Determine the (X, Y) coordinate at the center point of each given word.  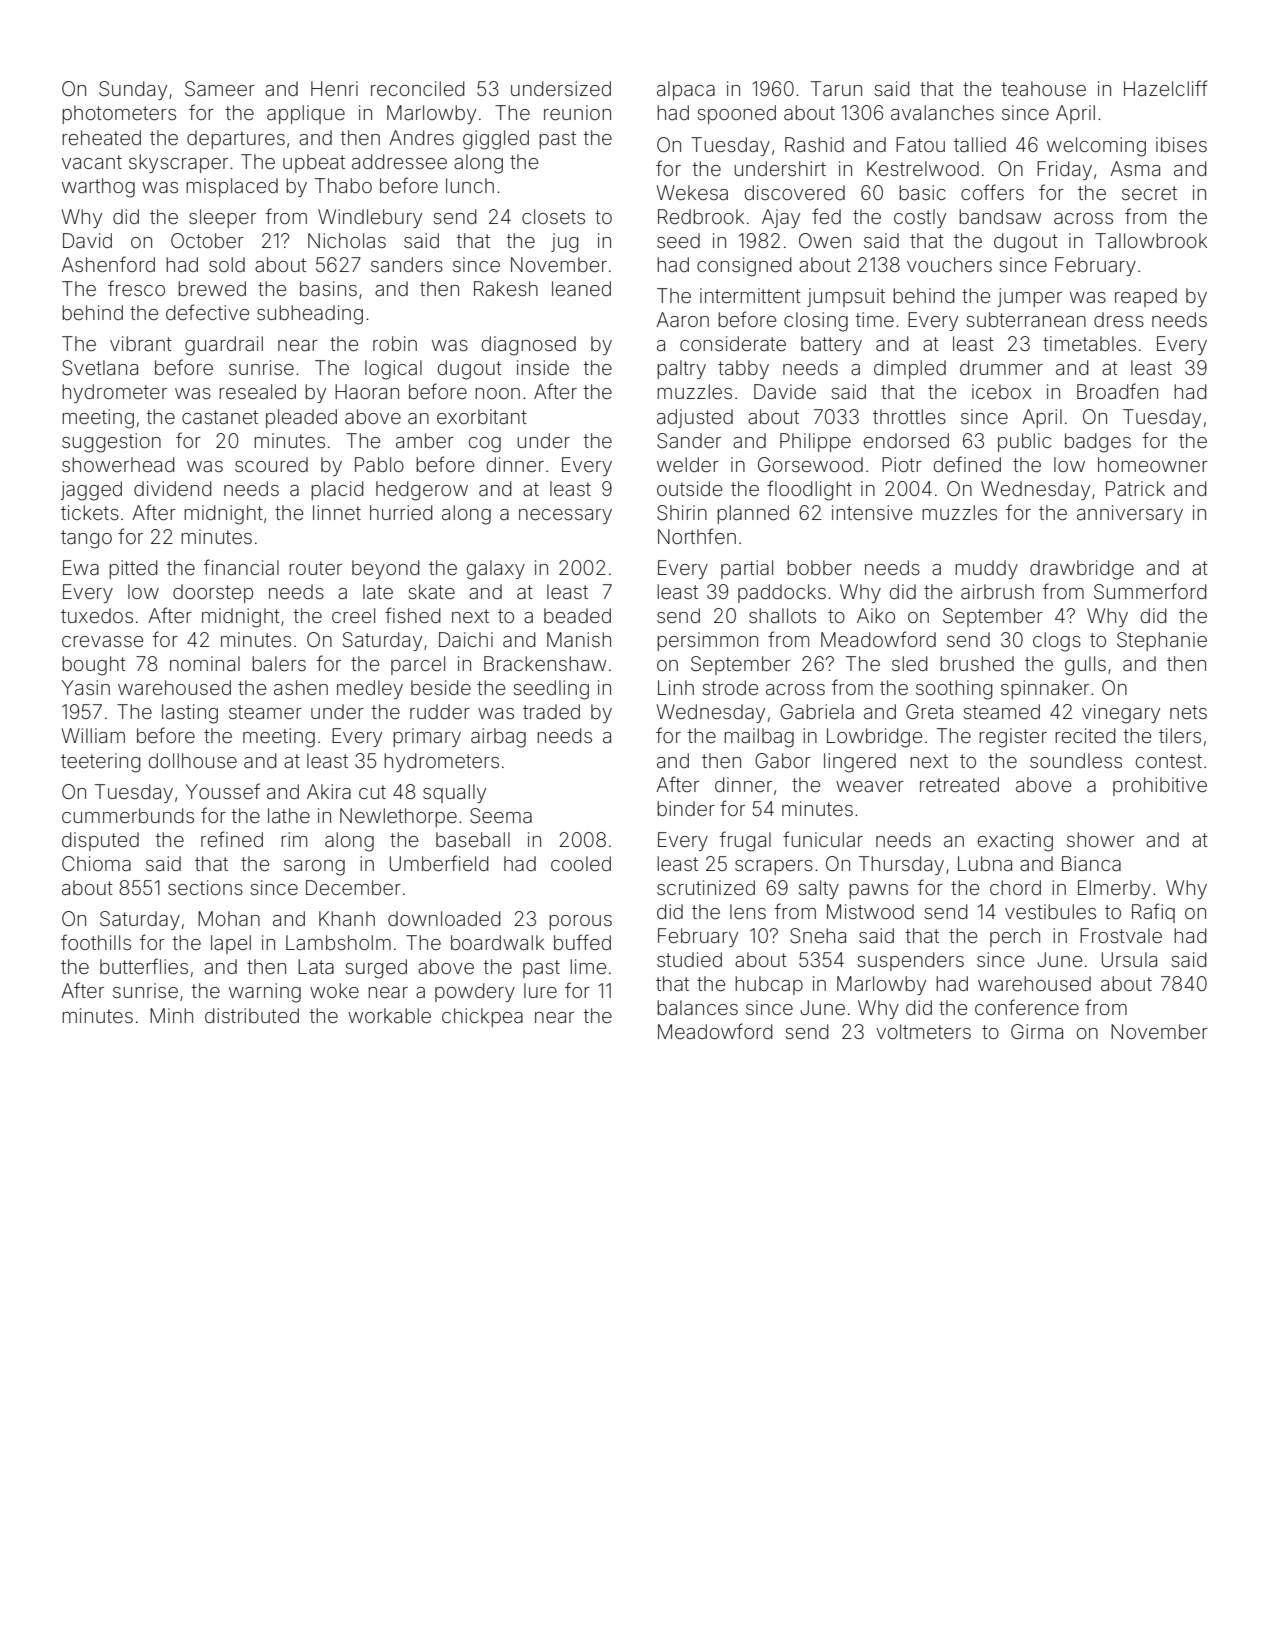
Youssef (223, 791)
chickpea (482, 1017)
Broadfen (1117, 391)
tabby (743, 369)
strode (730, 687)
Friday (1064, 170)
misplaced (232, 187)
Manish (579, 639)
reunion (577, 112)
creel (353, 615)
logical (393, 370)
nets (1188, 712)
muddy (986, 569)
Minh (171, 1015)
